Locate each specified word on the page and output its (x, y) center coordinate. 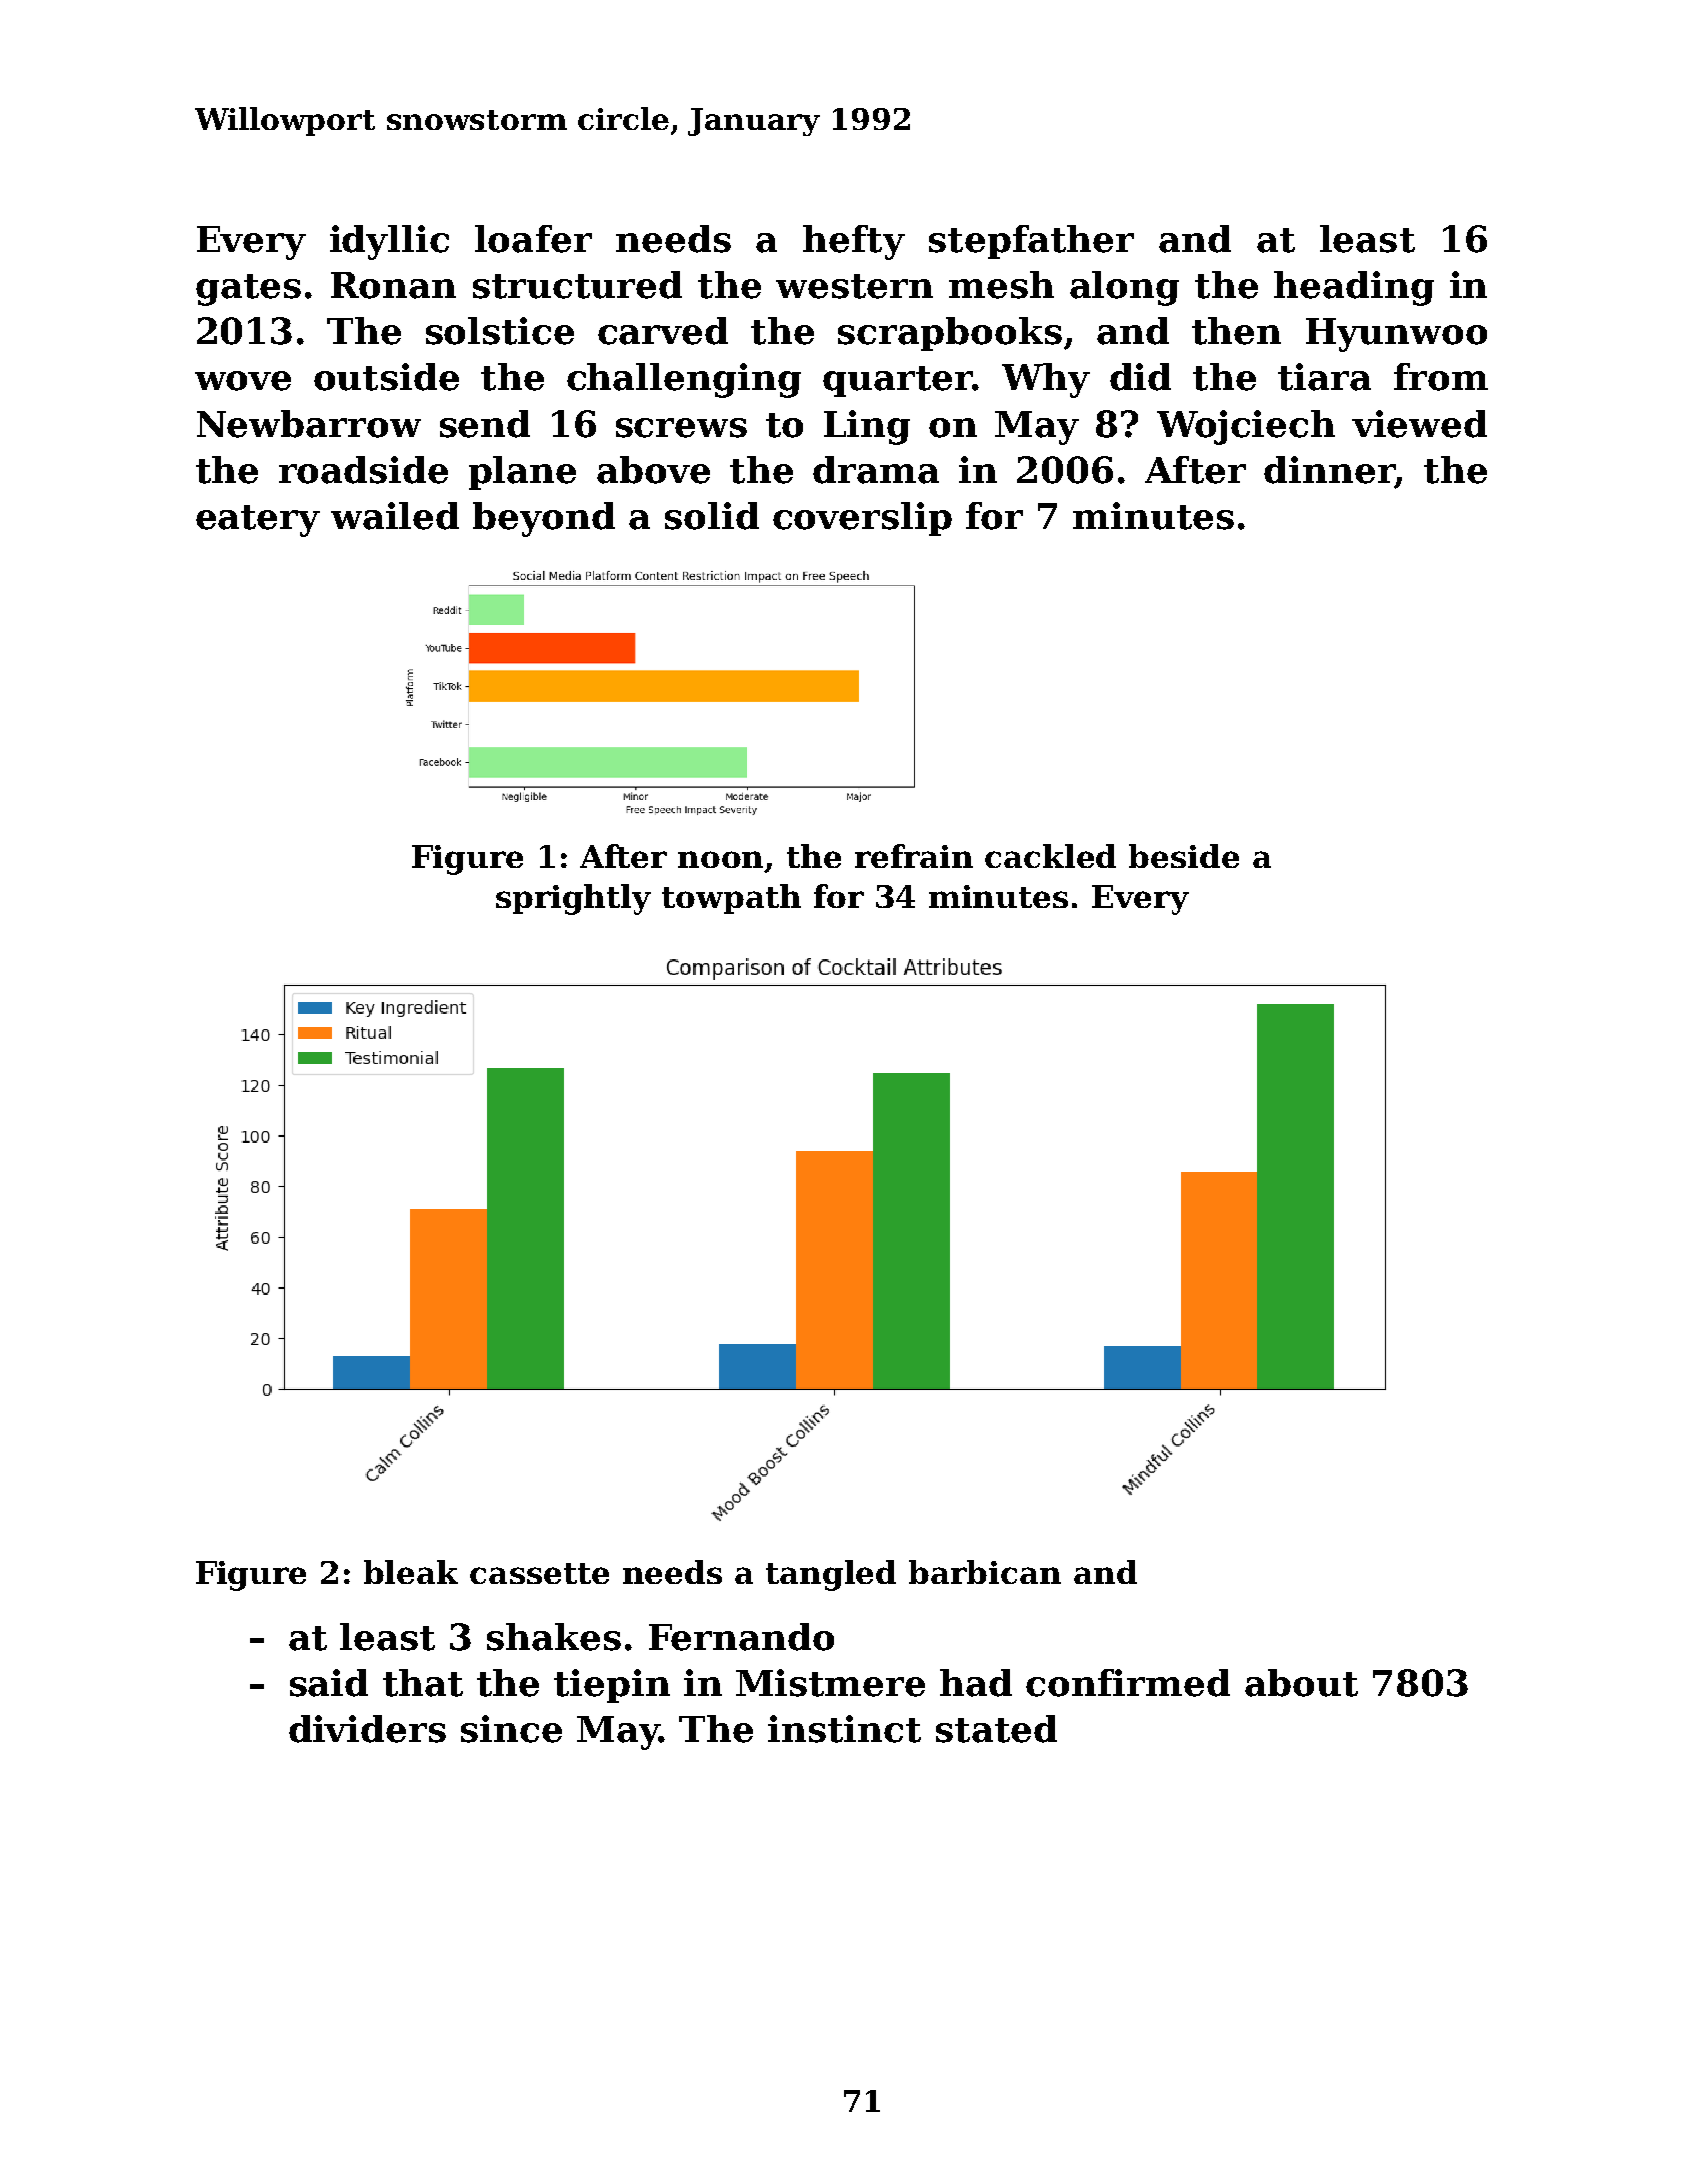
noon (720, 859)
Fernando (741, 1637)
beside (1184, 856)
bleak (411, 1572)
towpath (731, 899)
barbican (985, 1572)
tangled (831, 1575)
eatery (258, 521)
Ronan (393, 285)
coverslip (862, 519)
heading (1354, 288)
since (511, 1729)
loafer (533, 239)
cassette (539, 1573)
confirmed (1128, 1683)
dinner (1329, 470)
